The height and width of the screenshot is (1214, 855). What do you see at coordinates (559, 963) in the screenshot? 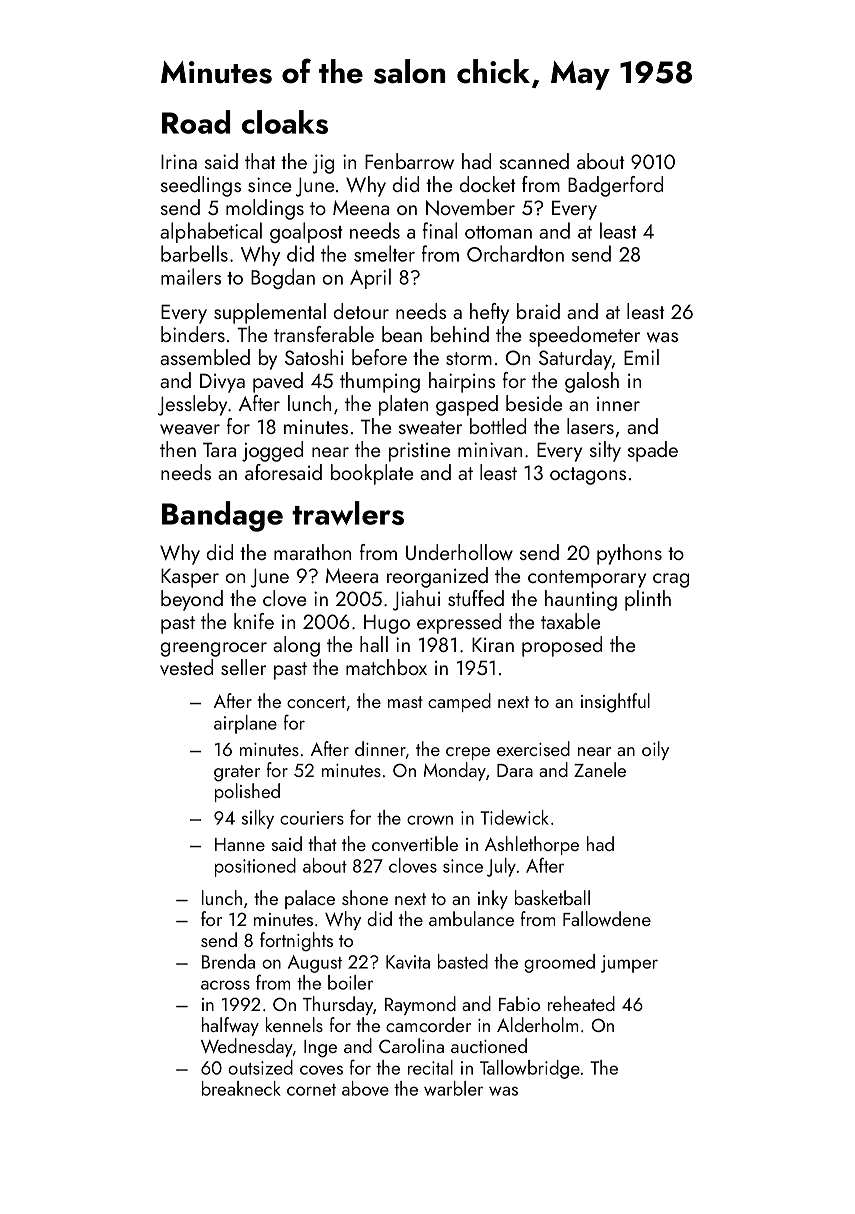
I see `groomed` at bounding box center [559, 963].
